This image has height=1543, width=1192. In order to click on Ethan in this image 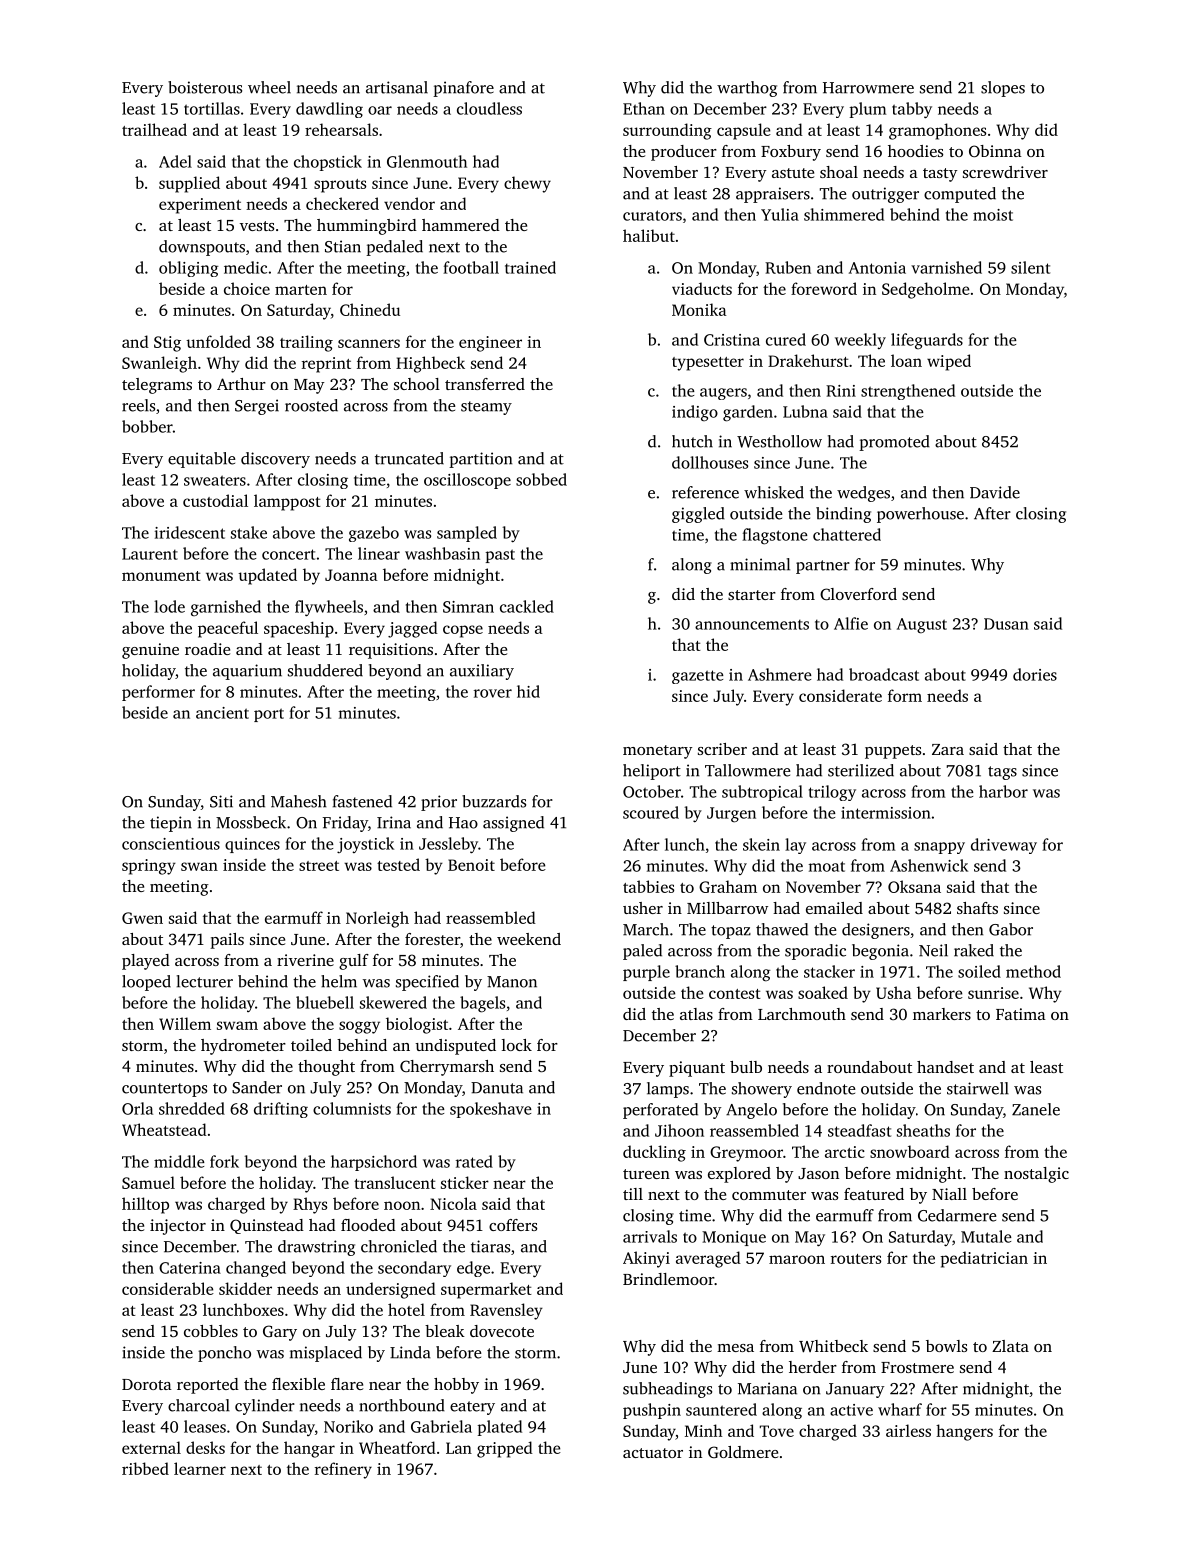, I will do `click(644, 108)`.
